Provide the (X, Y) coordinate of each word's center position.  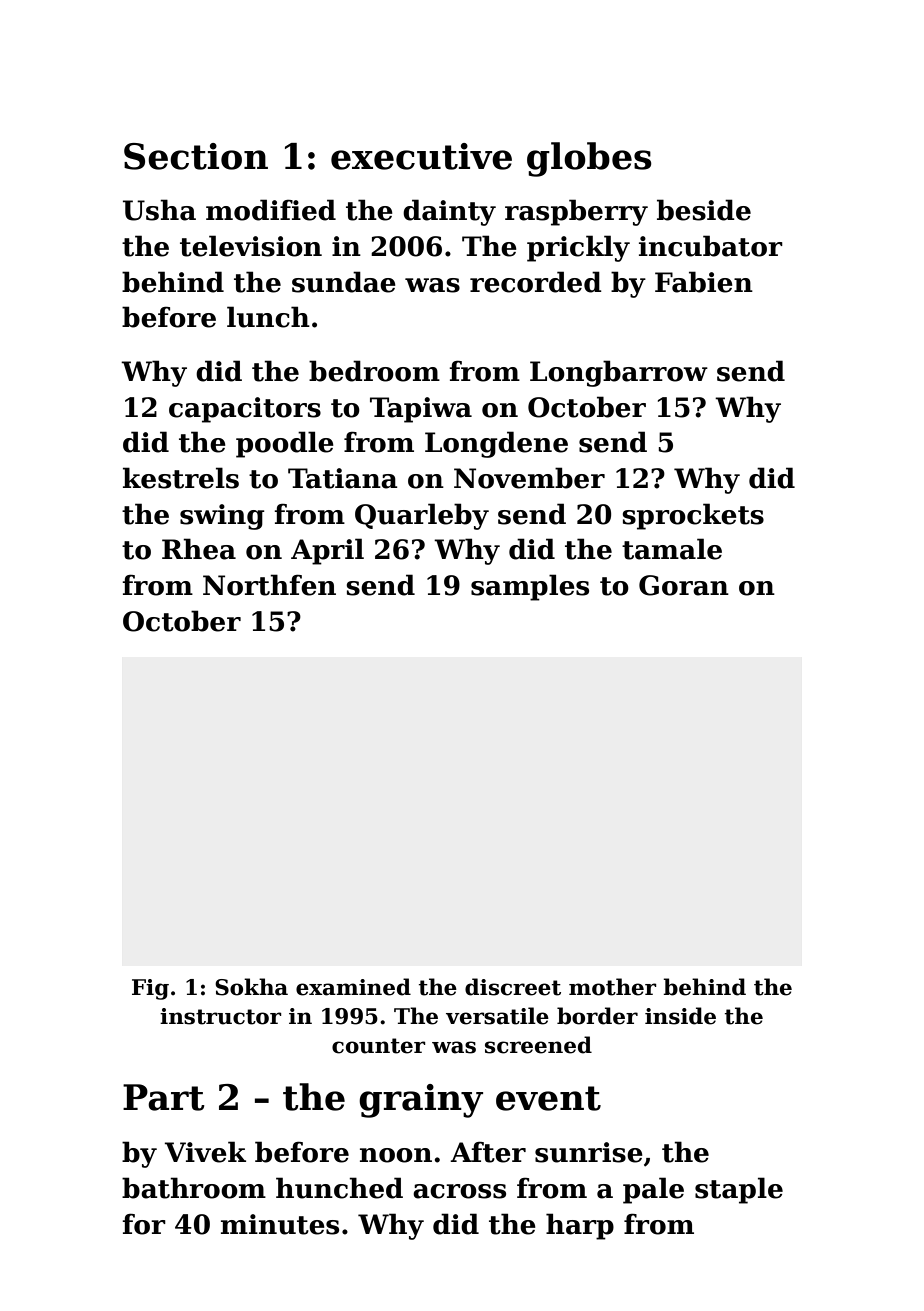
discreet (513, 987)
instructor (221, 1016)
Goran (684, 585)
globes (589, 159)
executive (421, 156)
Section (196, 156)
